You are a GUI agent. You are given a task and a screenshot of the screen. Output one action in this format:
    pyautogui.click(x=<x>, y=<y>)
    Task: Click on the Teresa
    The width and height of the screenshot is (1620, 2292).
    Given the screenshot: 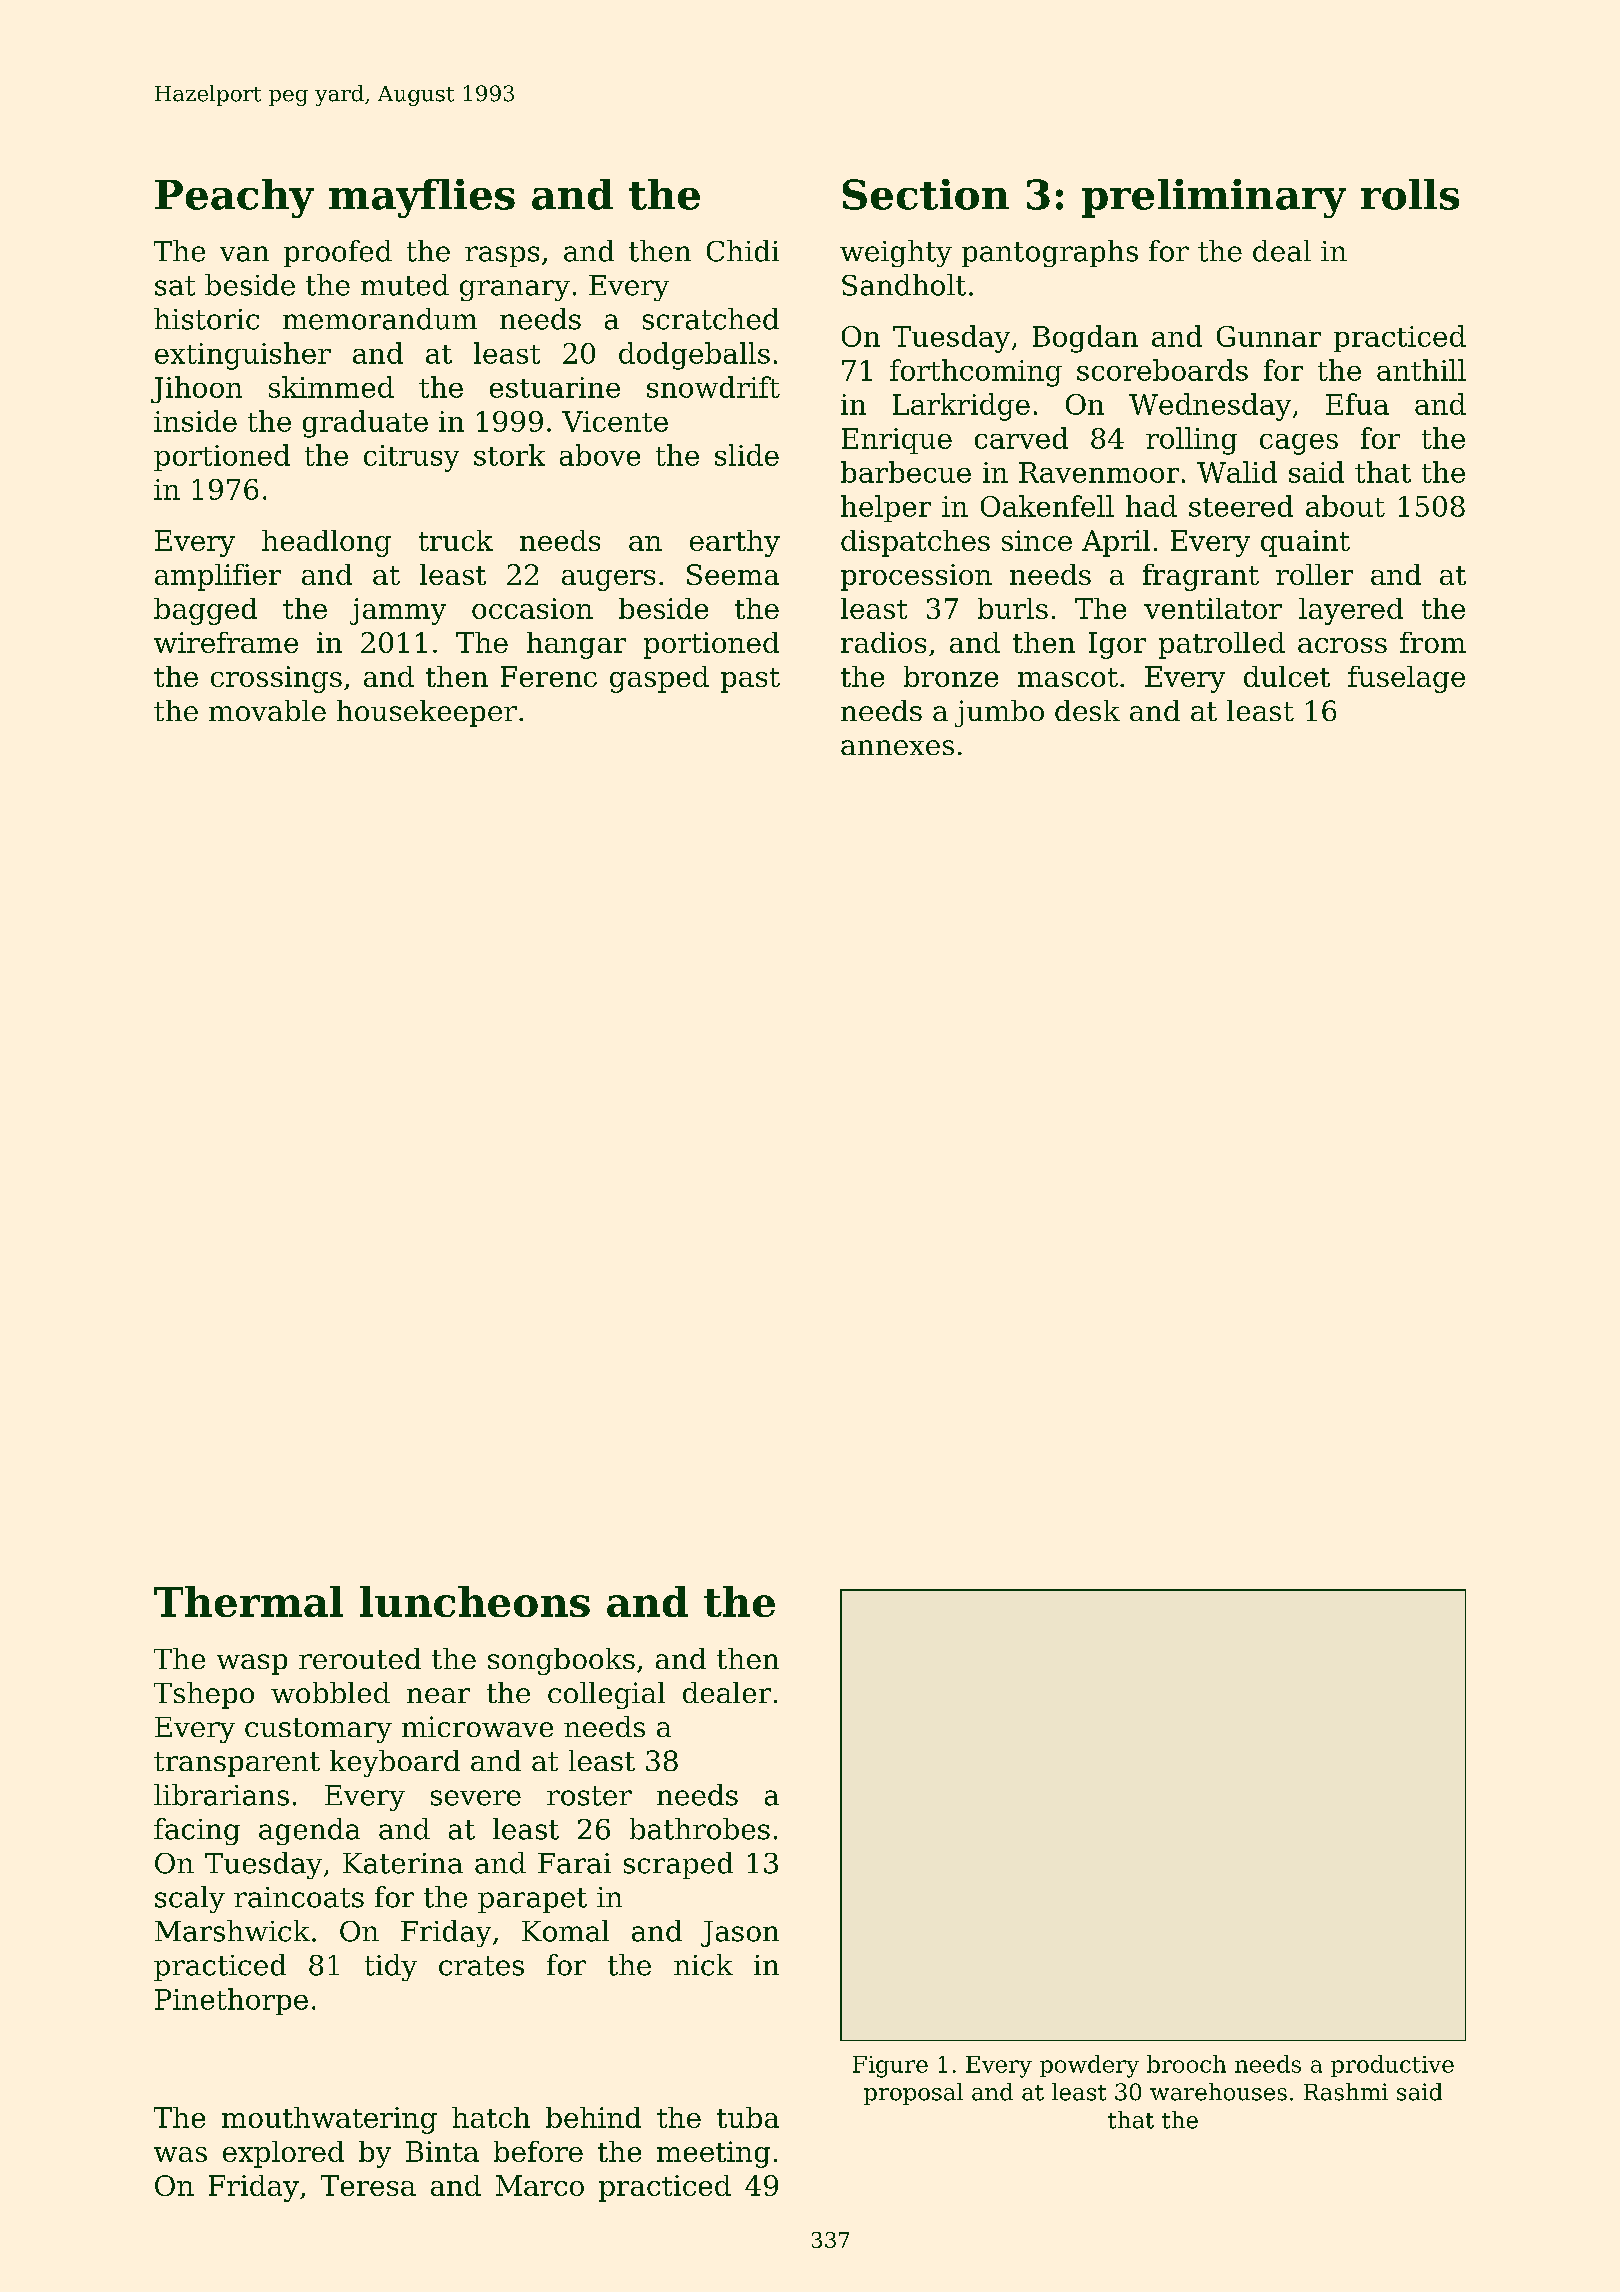 What is the action you would take?
    pyautogui.click(x=368, y=2185)
